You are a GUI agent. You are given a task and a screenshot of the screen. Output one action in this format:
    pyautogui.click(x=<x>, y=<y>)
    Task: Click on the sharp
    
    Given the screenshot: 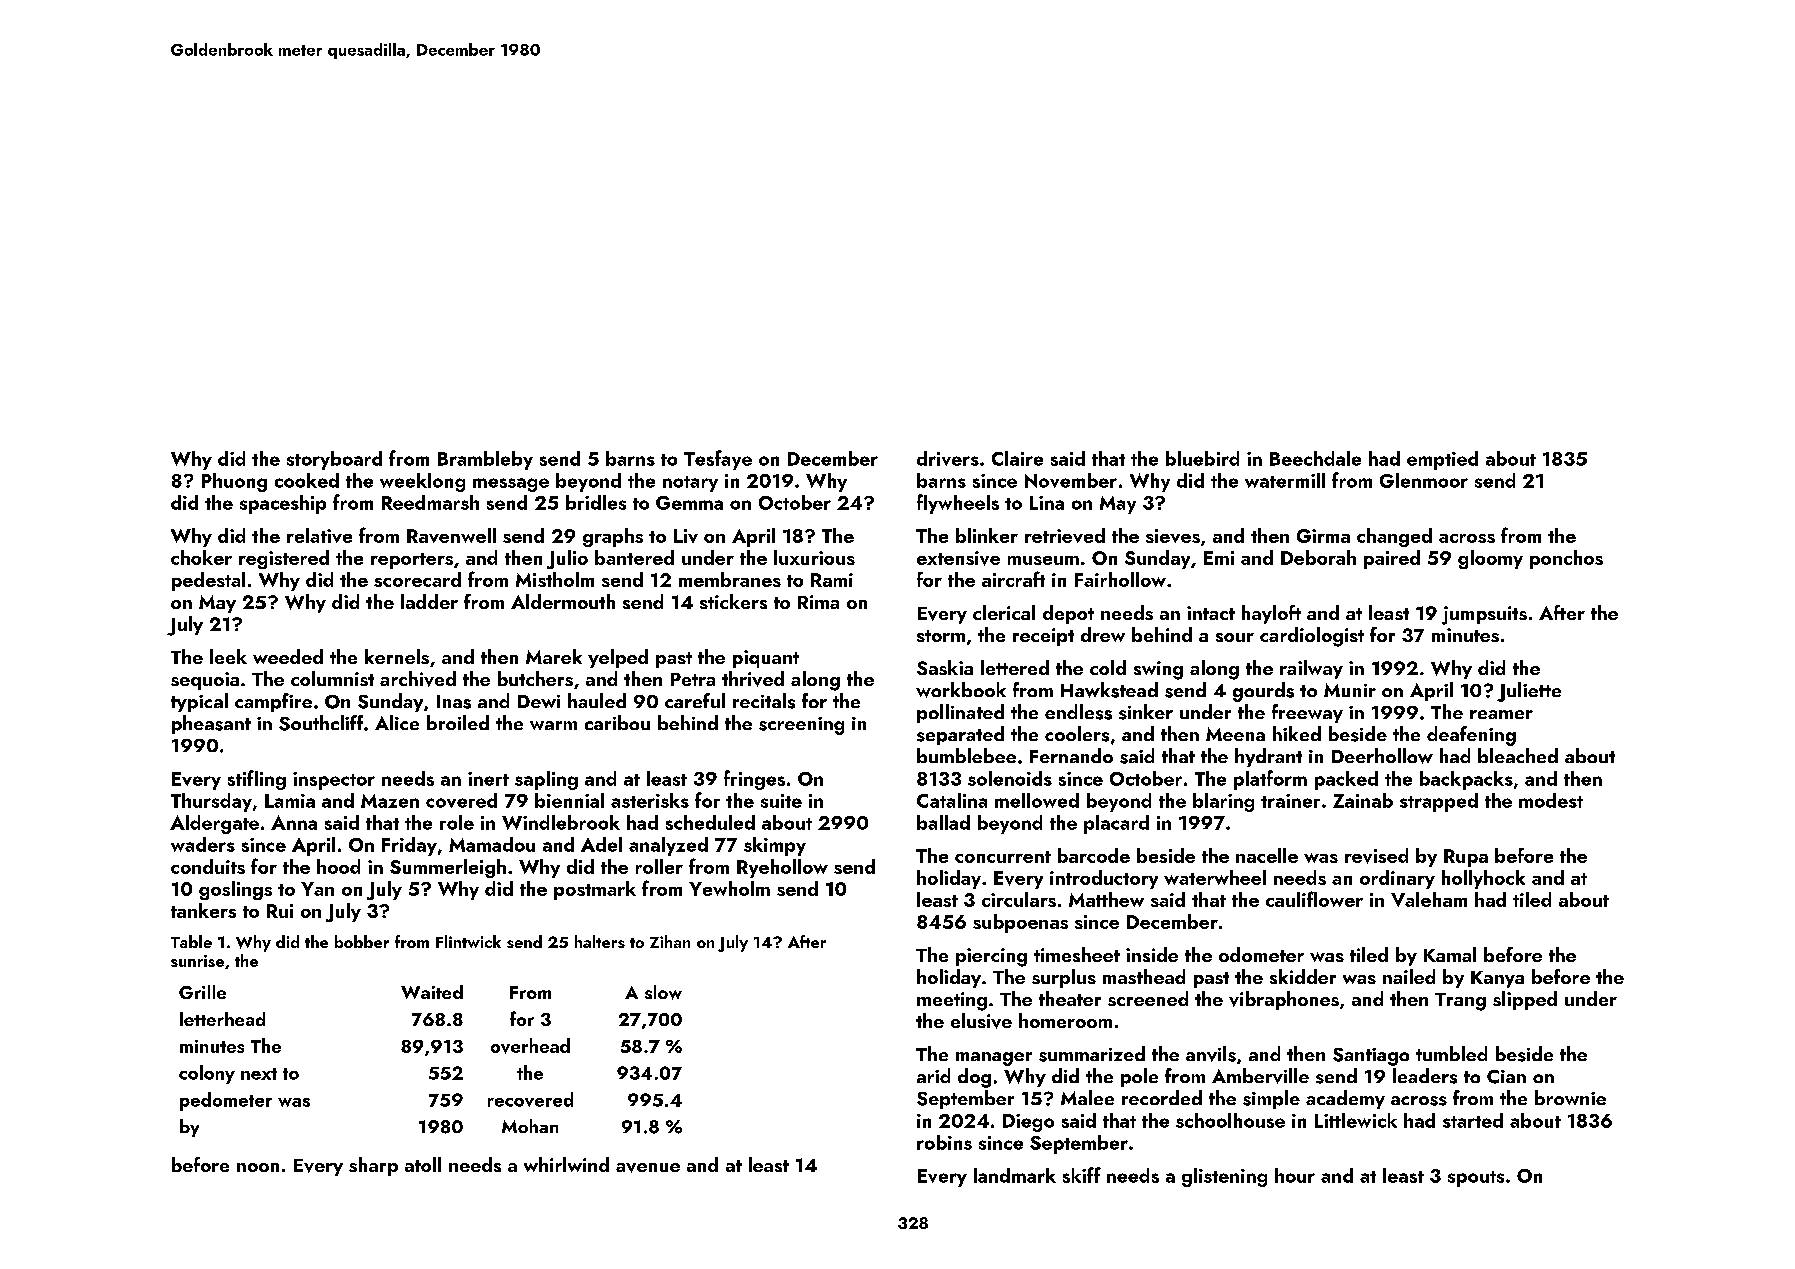 What is the action you would take?
    pyautogui.click(x=373, y=1166)
